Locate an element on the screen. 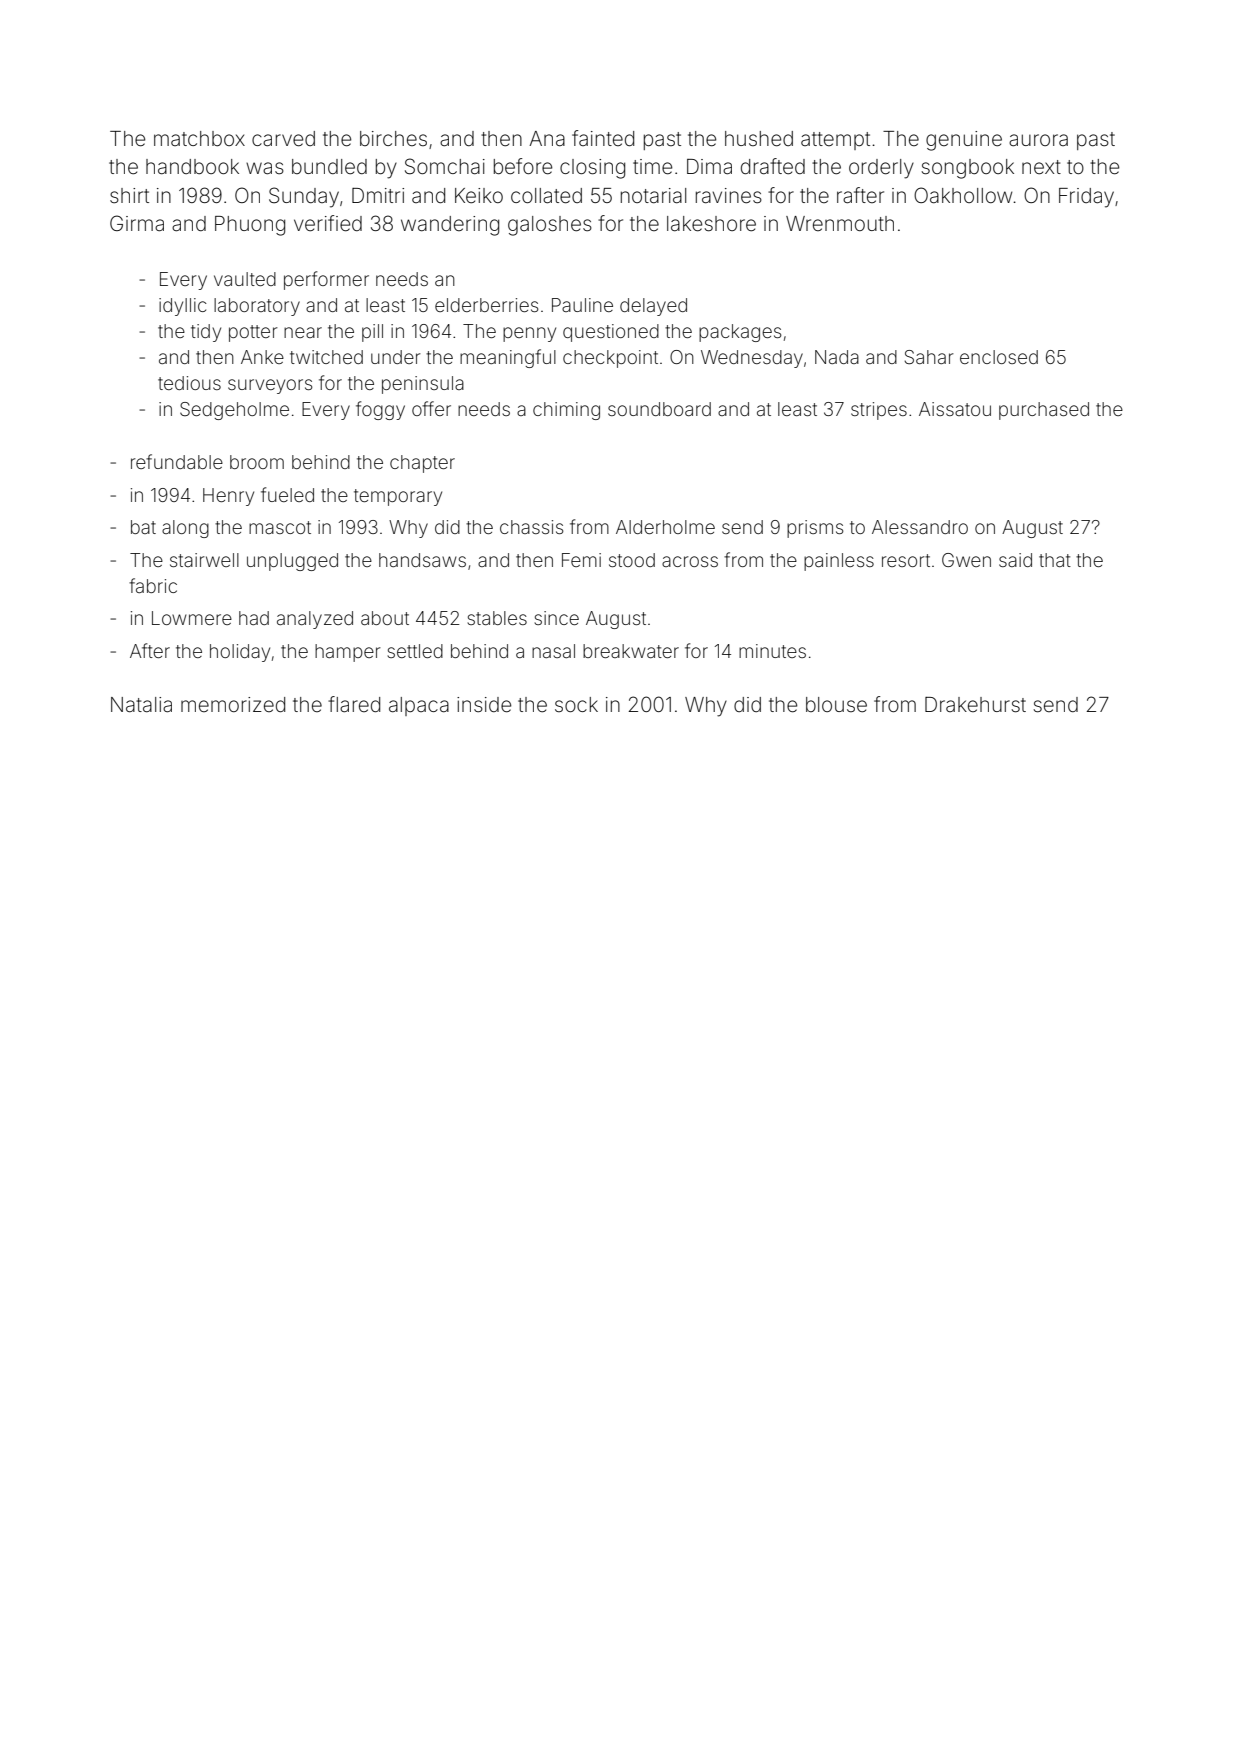 Image resolution: width=1240 pixels, height=1754 pixels. next is located at coordinates (1041, 167).
